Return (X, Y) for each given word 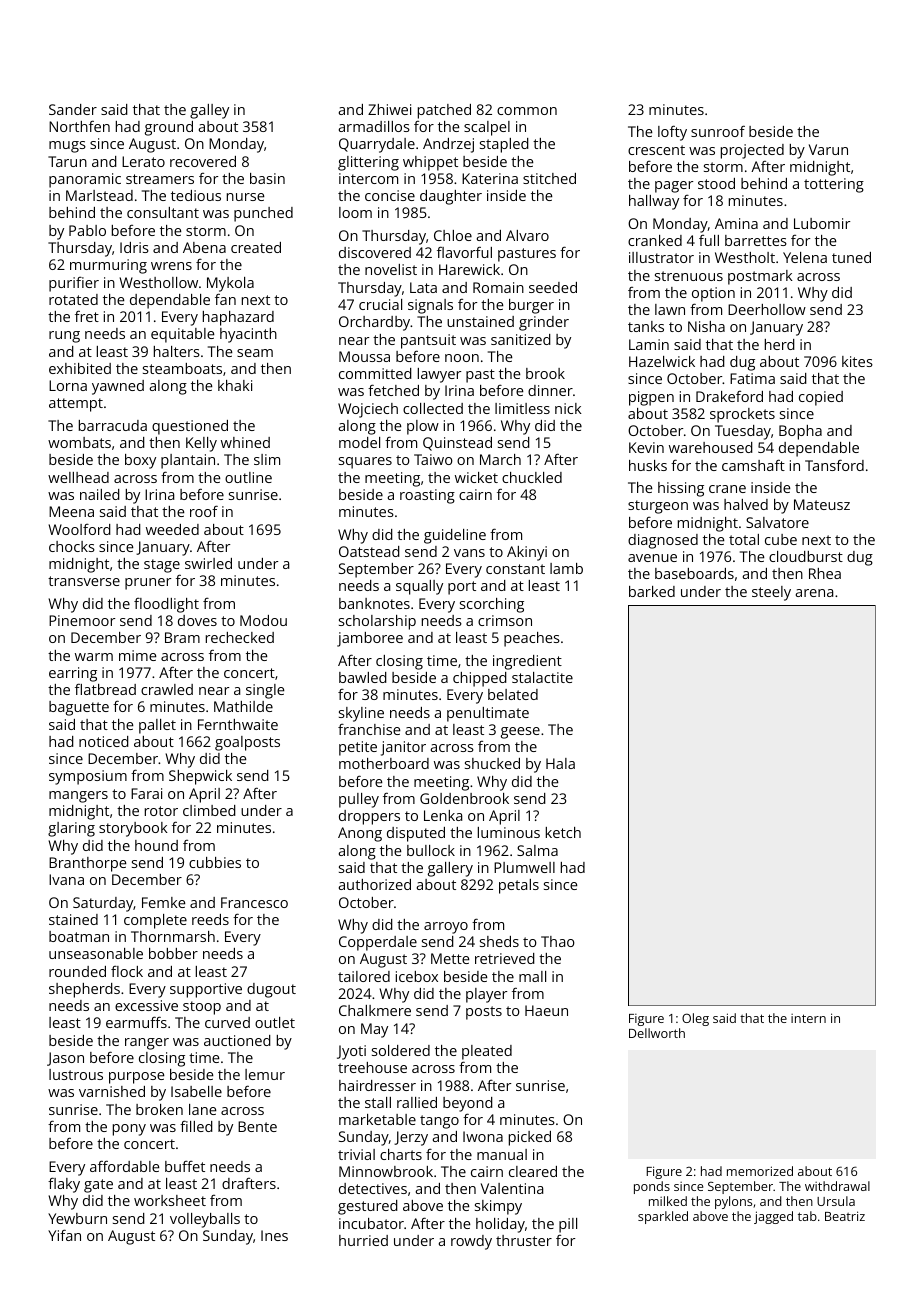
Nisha (706, 326)
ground (169, 128)
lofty (672, 133)
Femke (164, 902)
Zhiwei (389, 109)
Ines (274, 1235)
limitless (522, 408)
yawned (118, 387)
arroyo (446, 928)
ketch (563, 832)
